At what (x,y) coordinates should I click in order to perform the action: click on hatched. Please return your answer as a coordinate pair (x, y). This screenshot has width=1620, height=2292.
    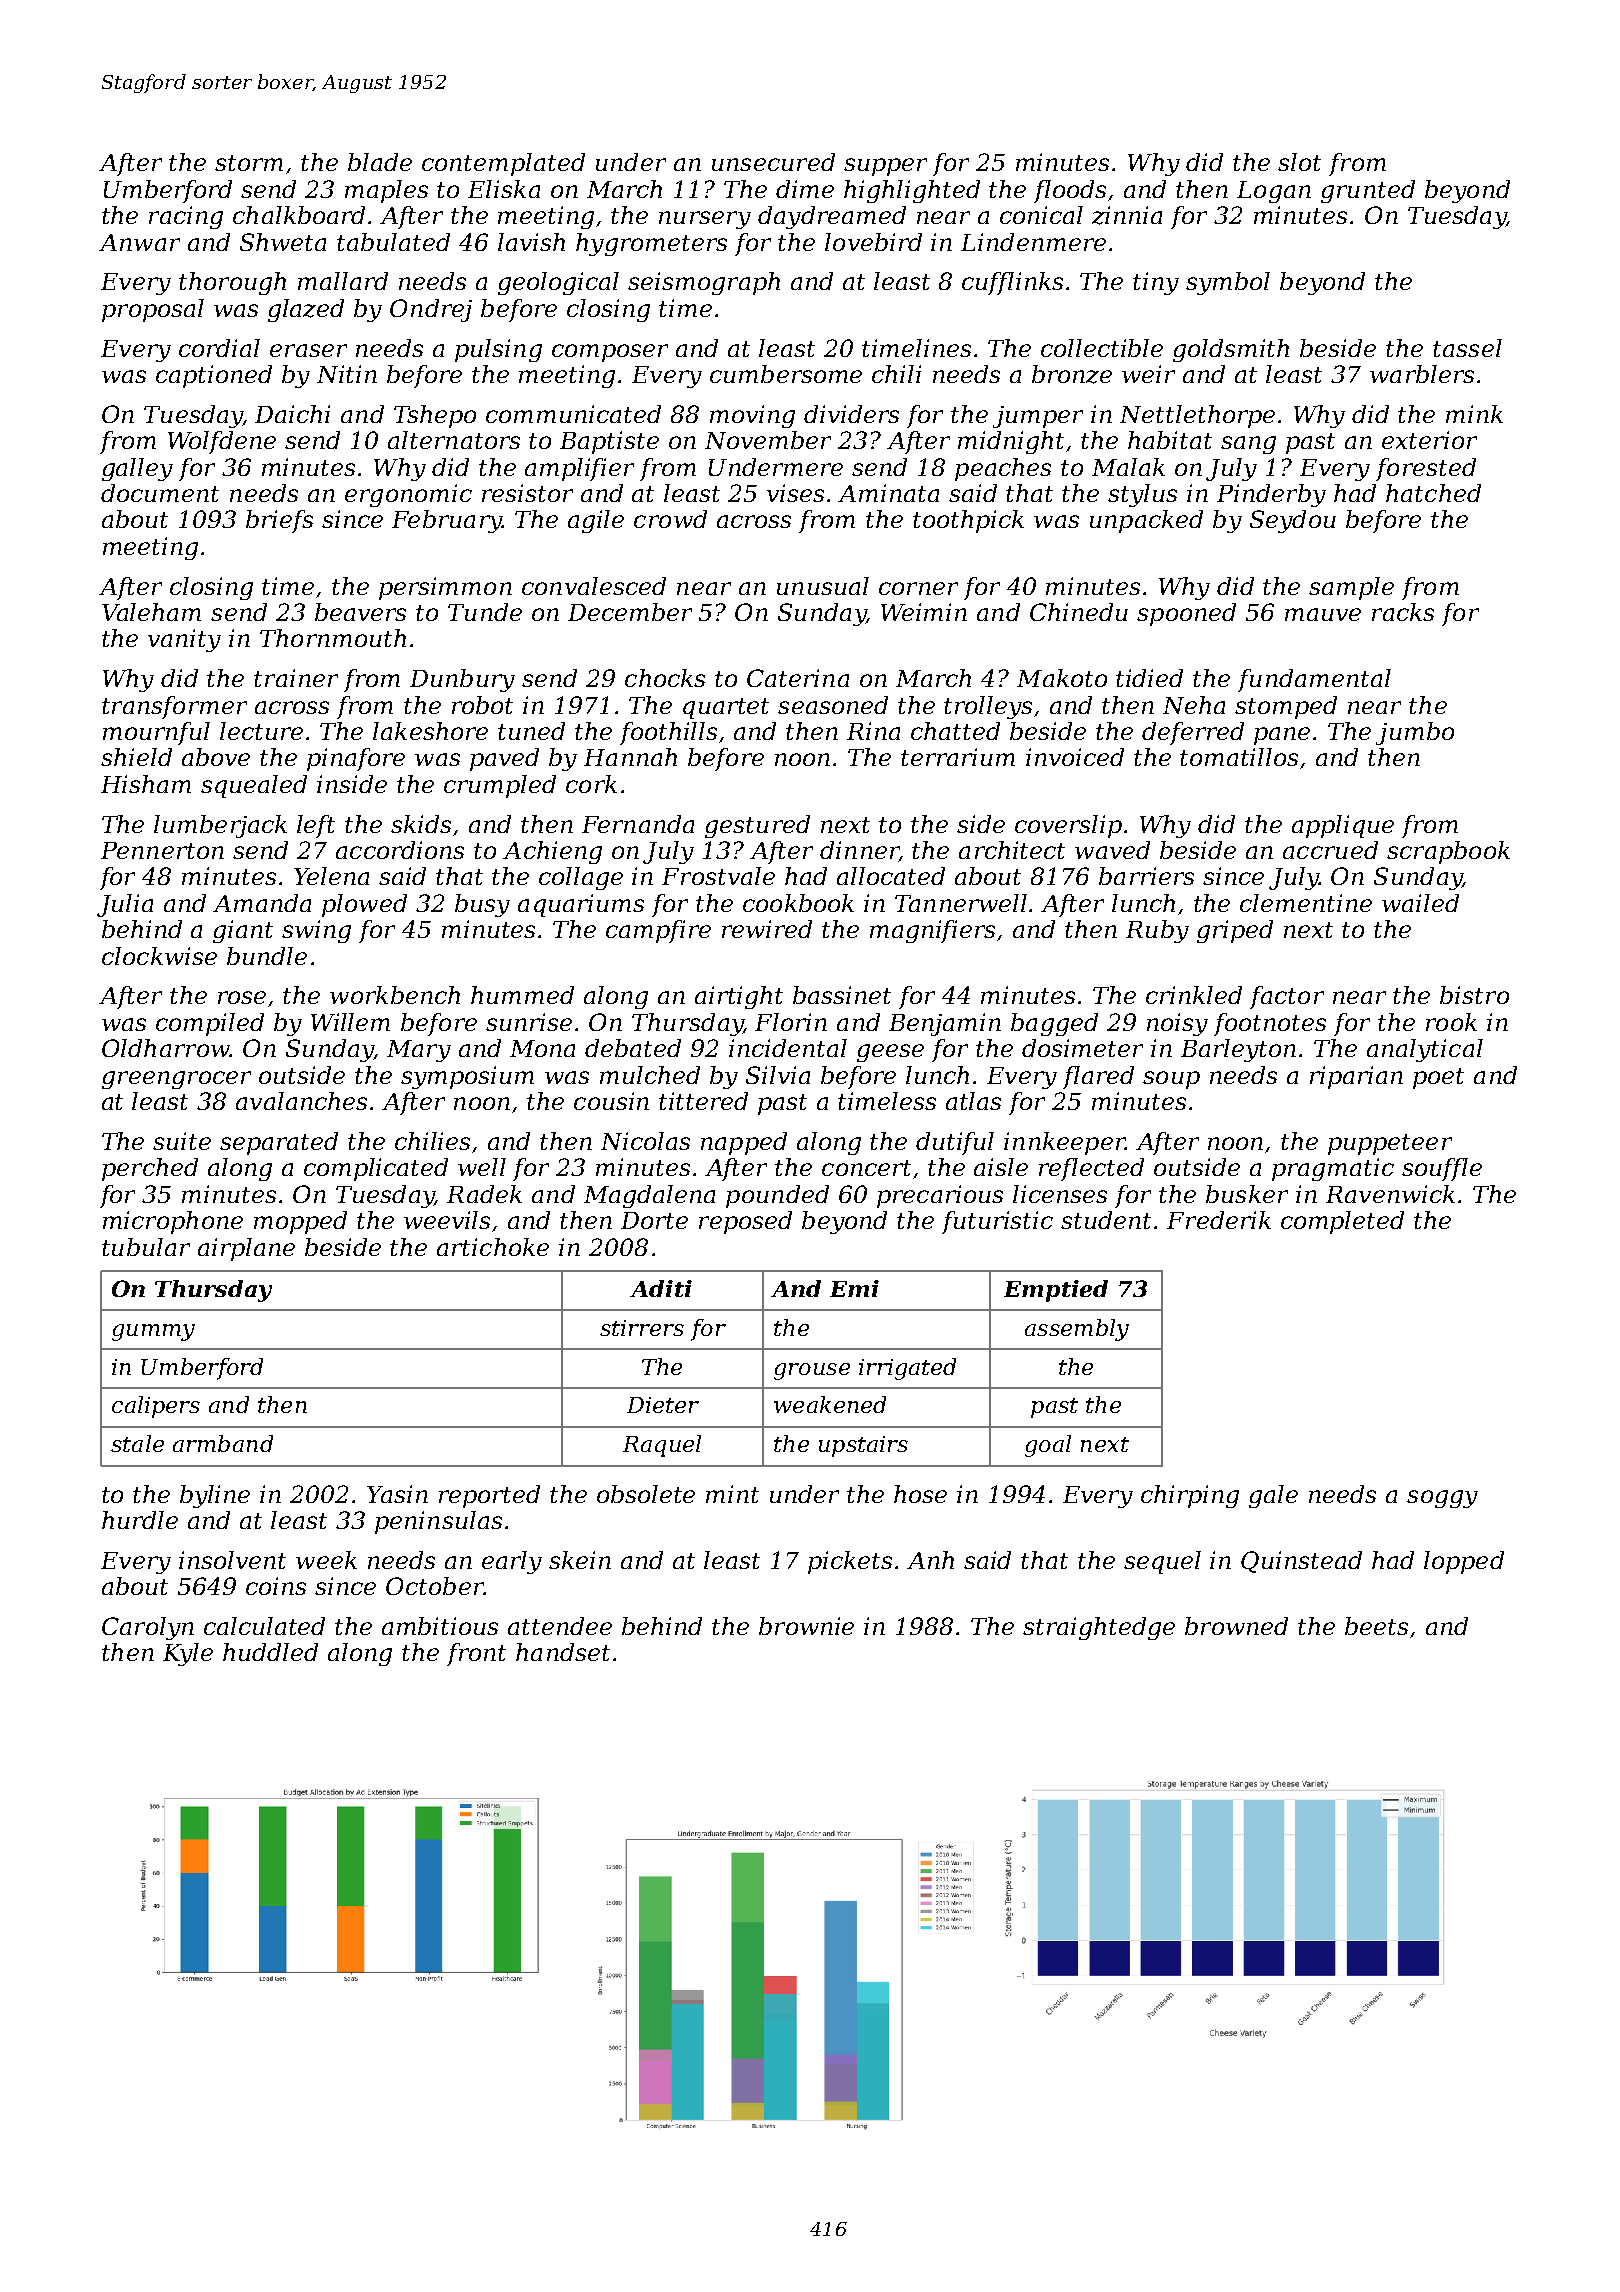
    Looking at the image, I should click on (1433, 493).
